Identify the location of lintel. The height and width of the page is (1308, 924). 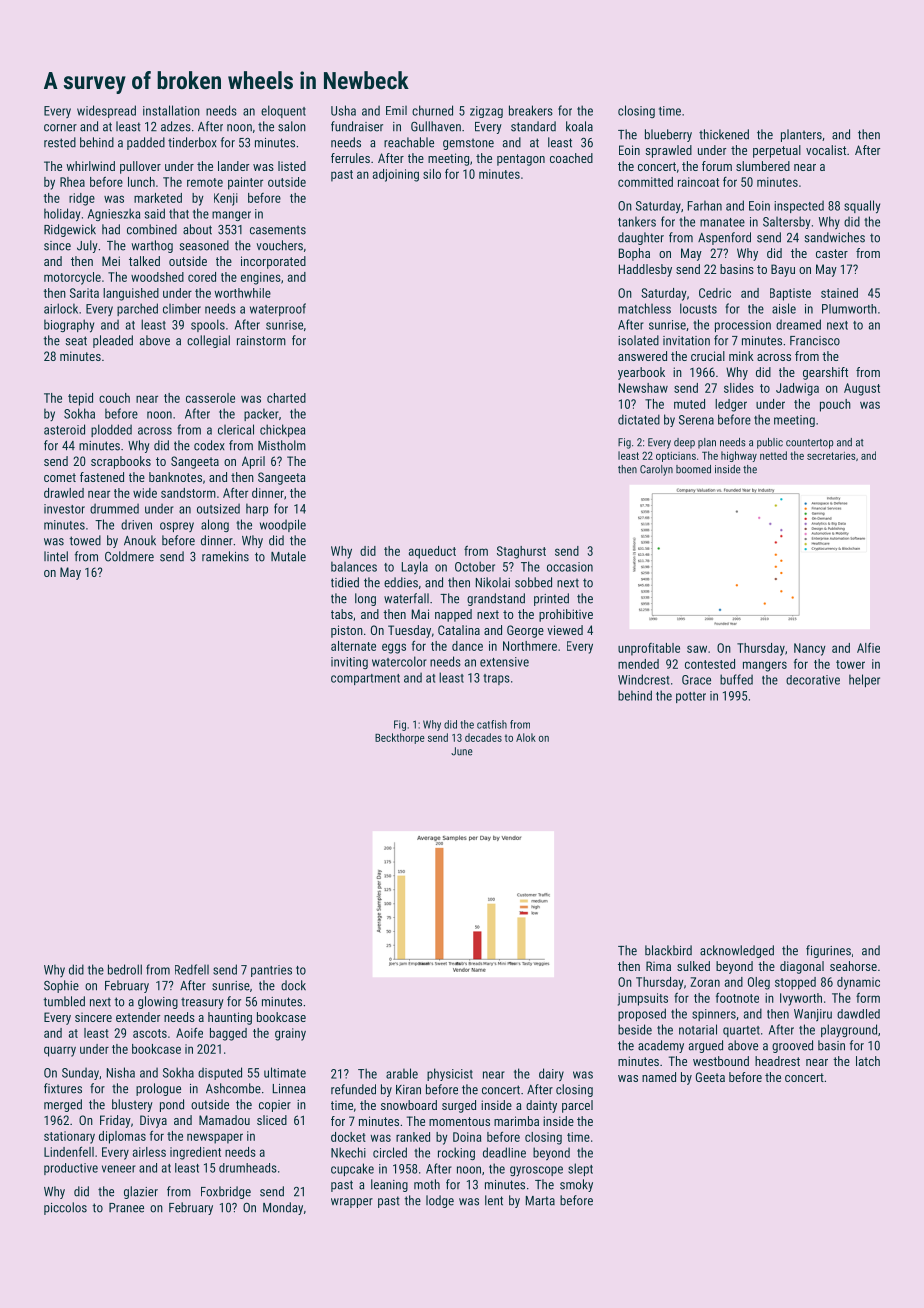
(56, 556).
